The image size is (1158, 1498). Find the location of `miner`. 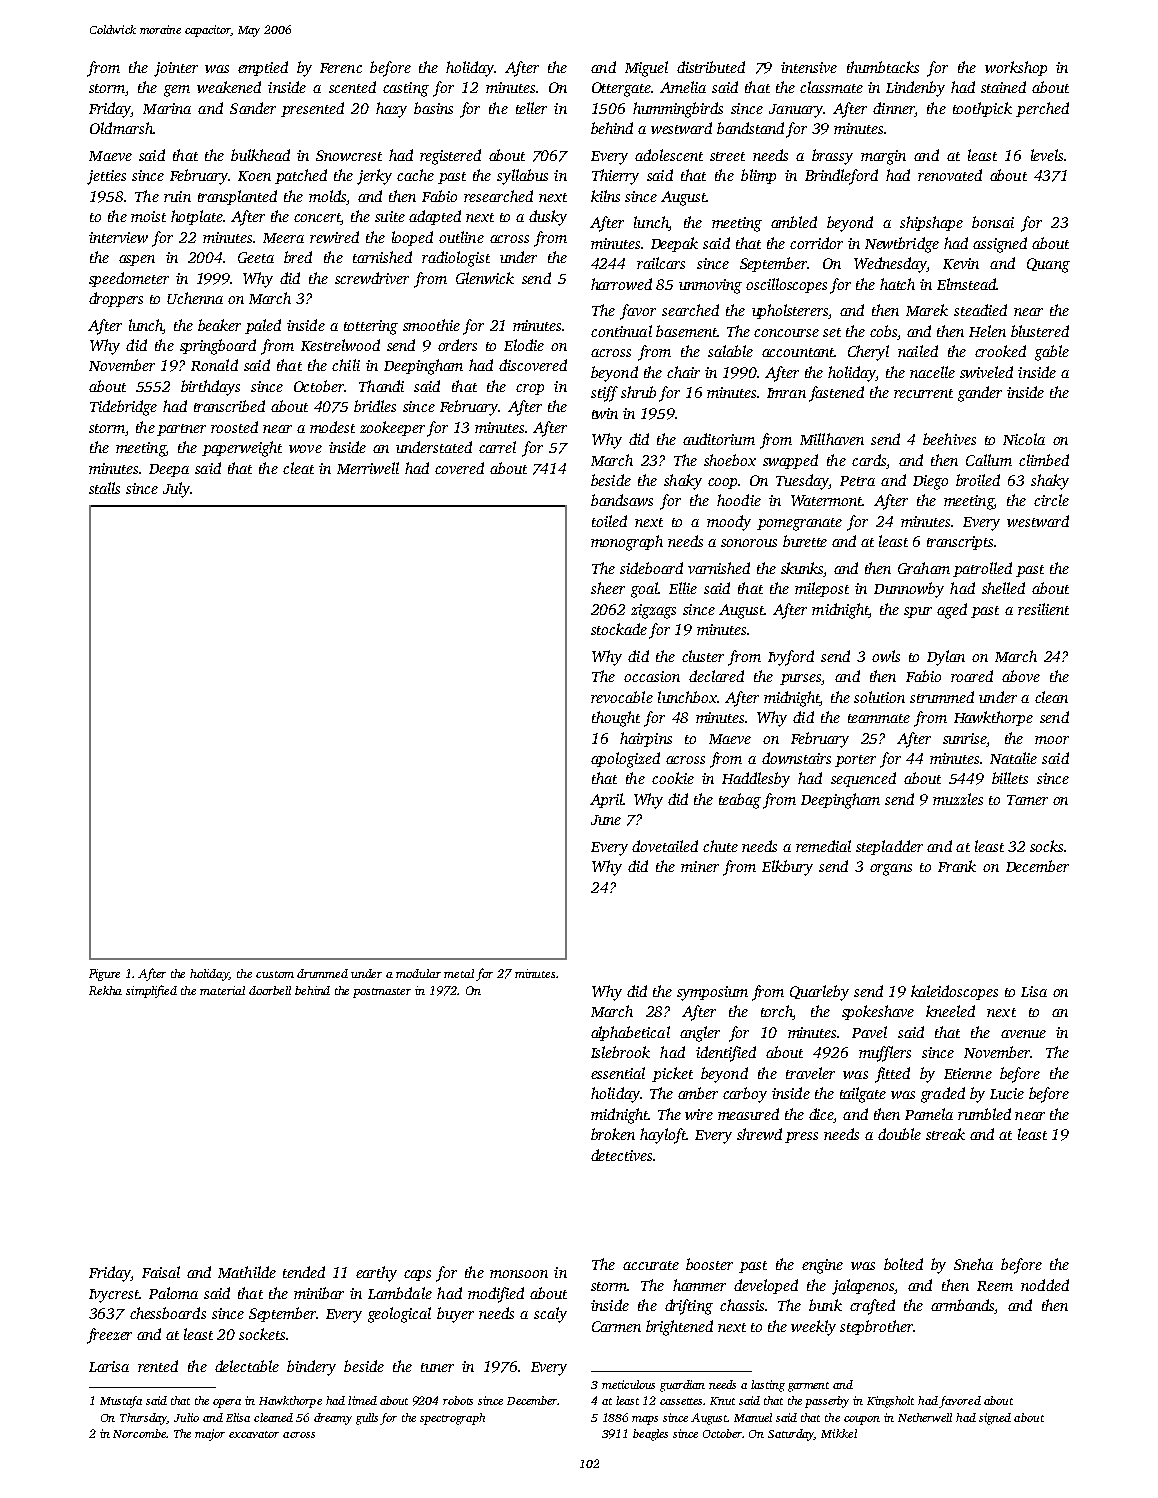

miner is located at coordinates (700, 866).
